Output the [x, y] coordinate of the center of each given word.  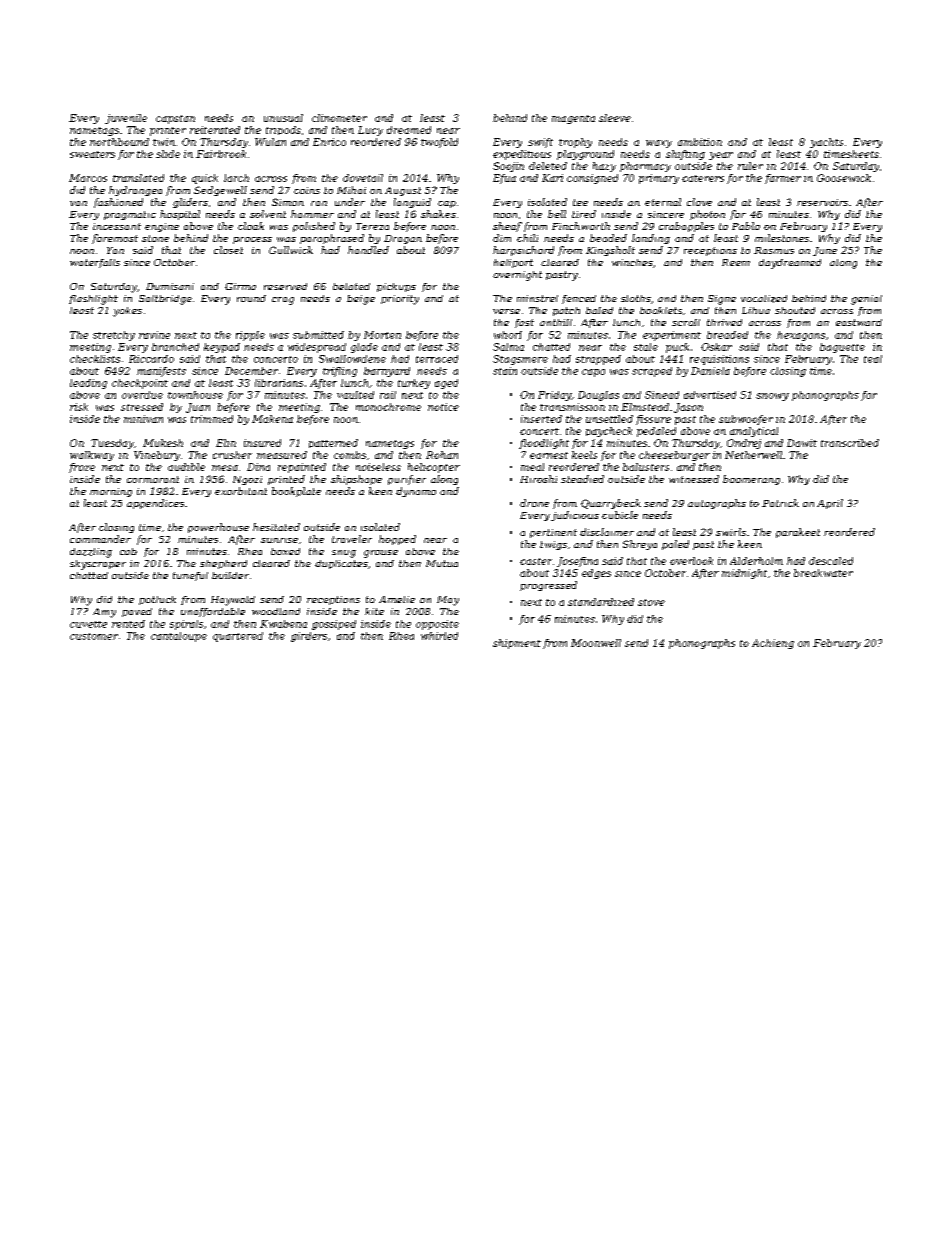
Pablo [746, 226]
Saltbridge [165, 300]
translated [138, 178]
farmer [783, 179]
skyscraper [98, 565]
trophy [575, 143]
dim [502, 238]
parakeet [798, 533]
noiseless [378, 467]
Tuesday [112, 444]
